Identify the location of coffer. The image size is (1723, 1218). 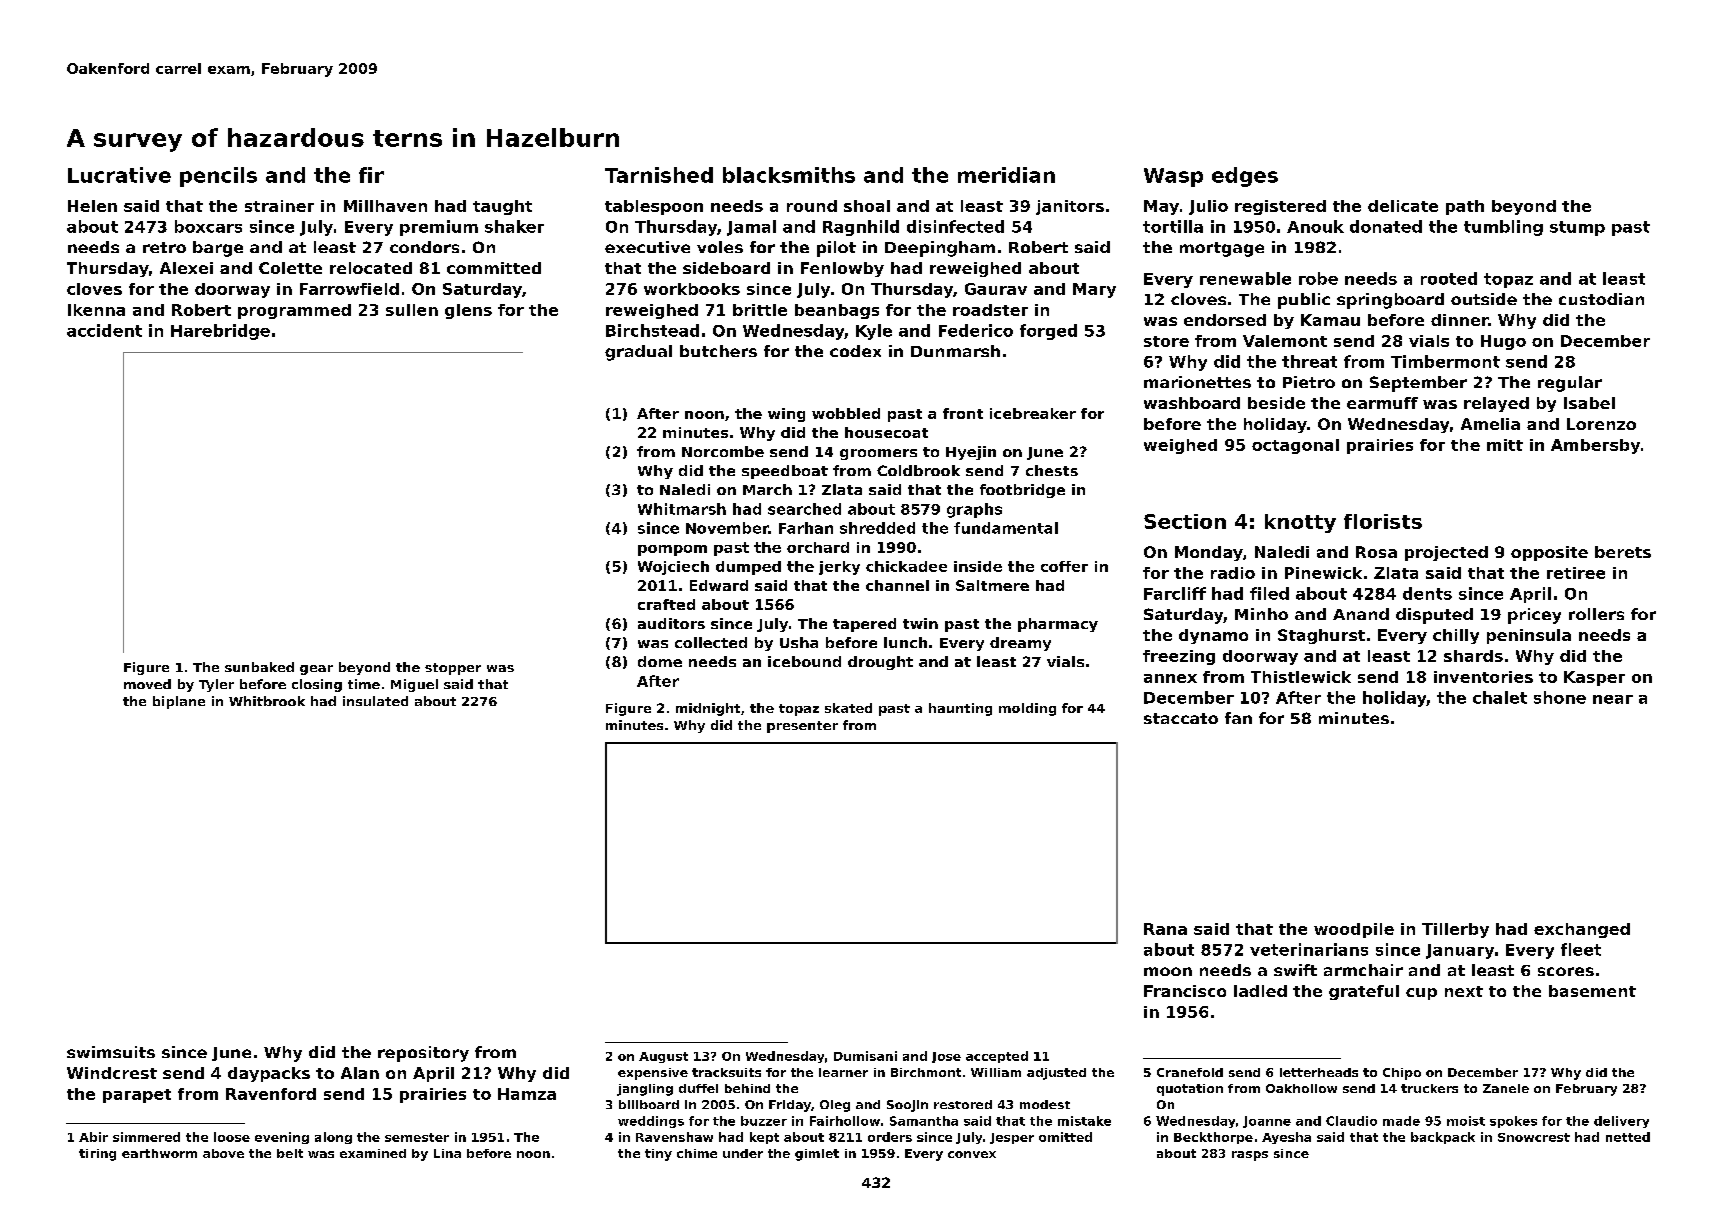
(1064, 566).
